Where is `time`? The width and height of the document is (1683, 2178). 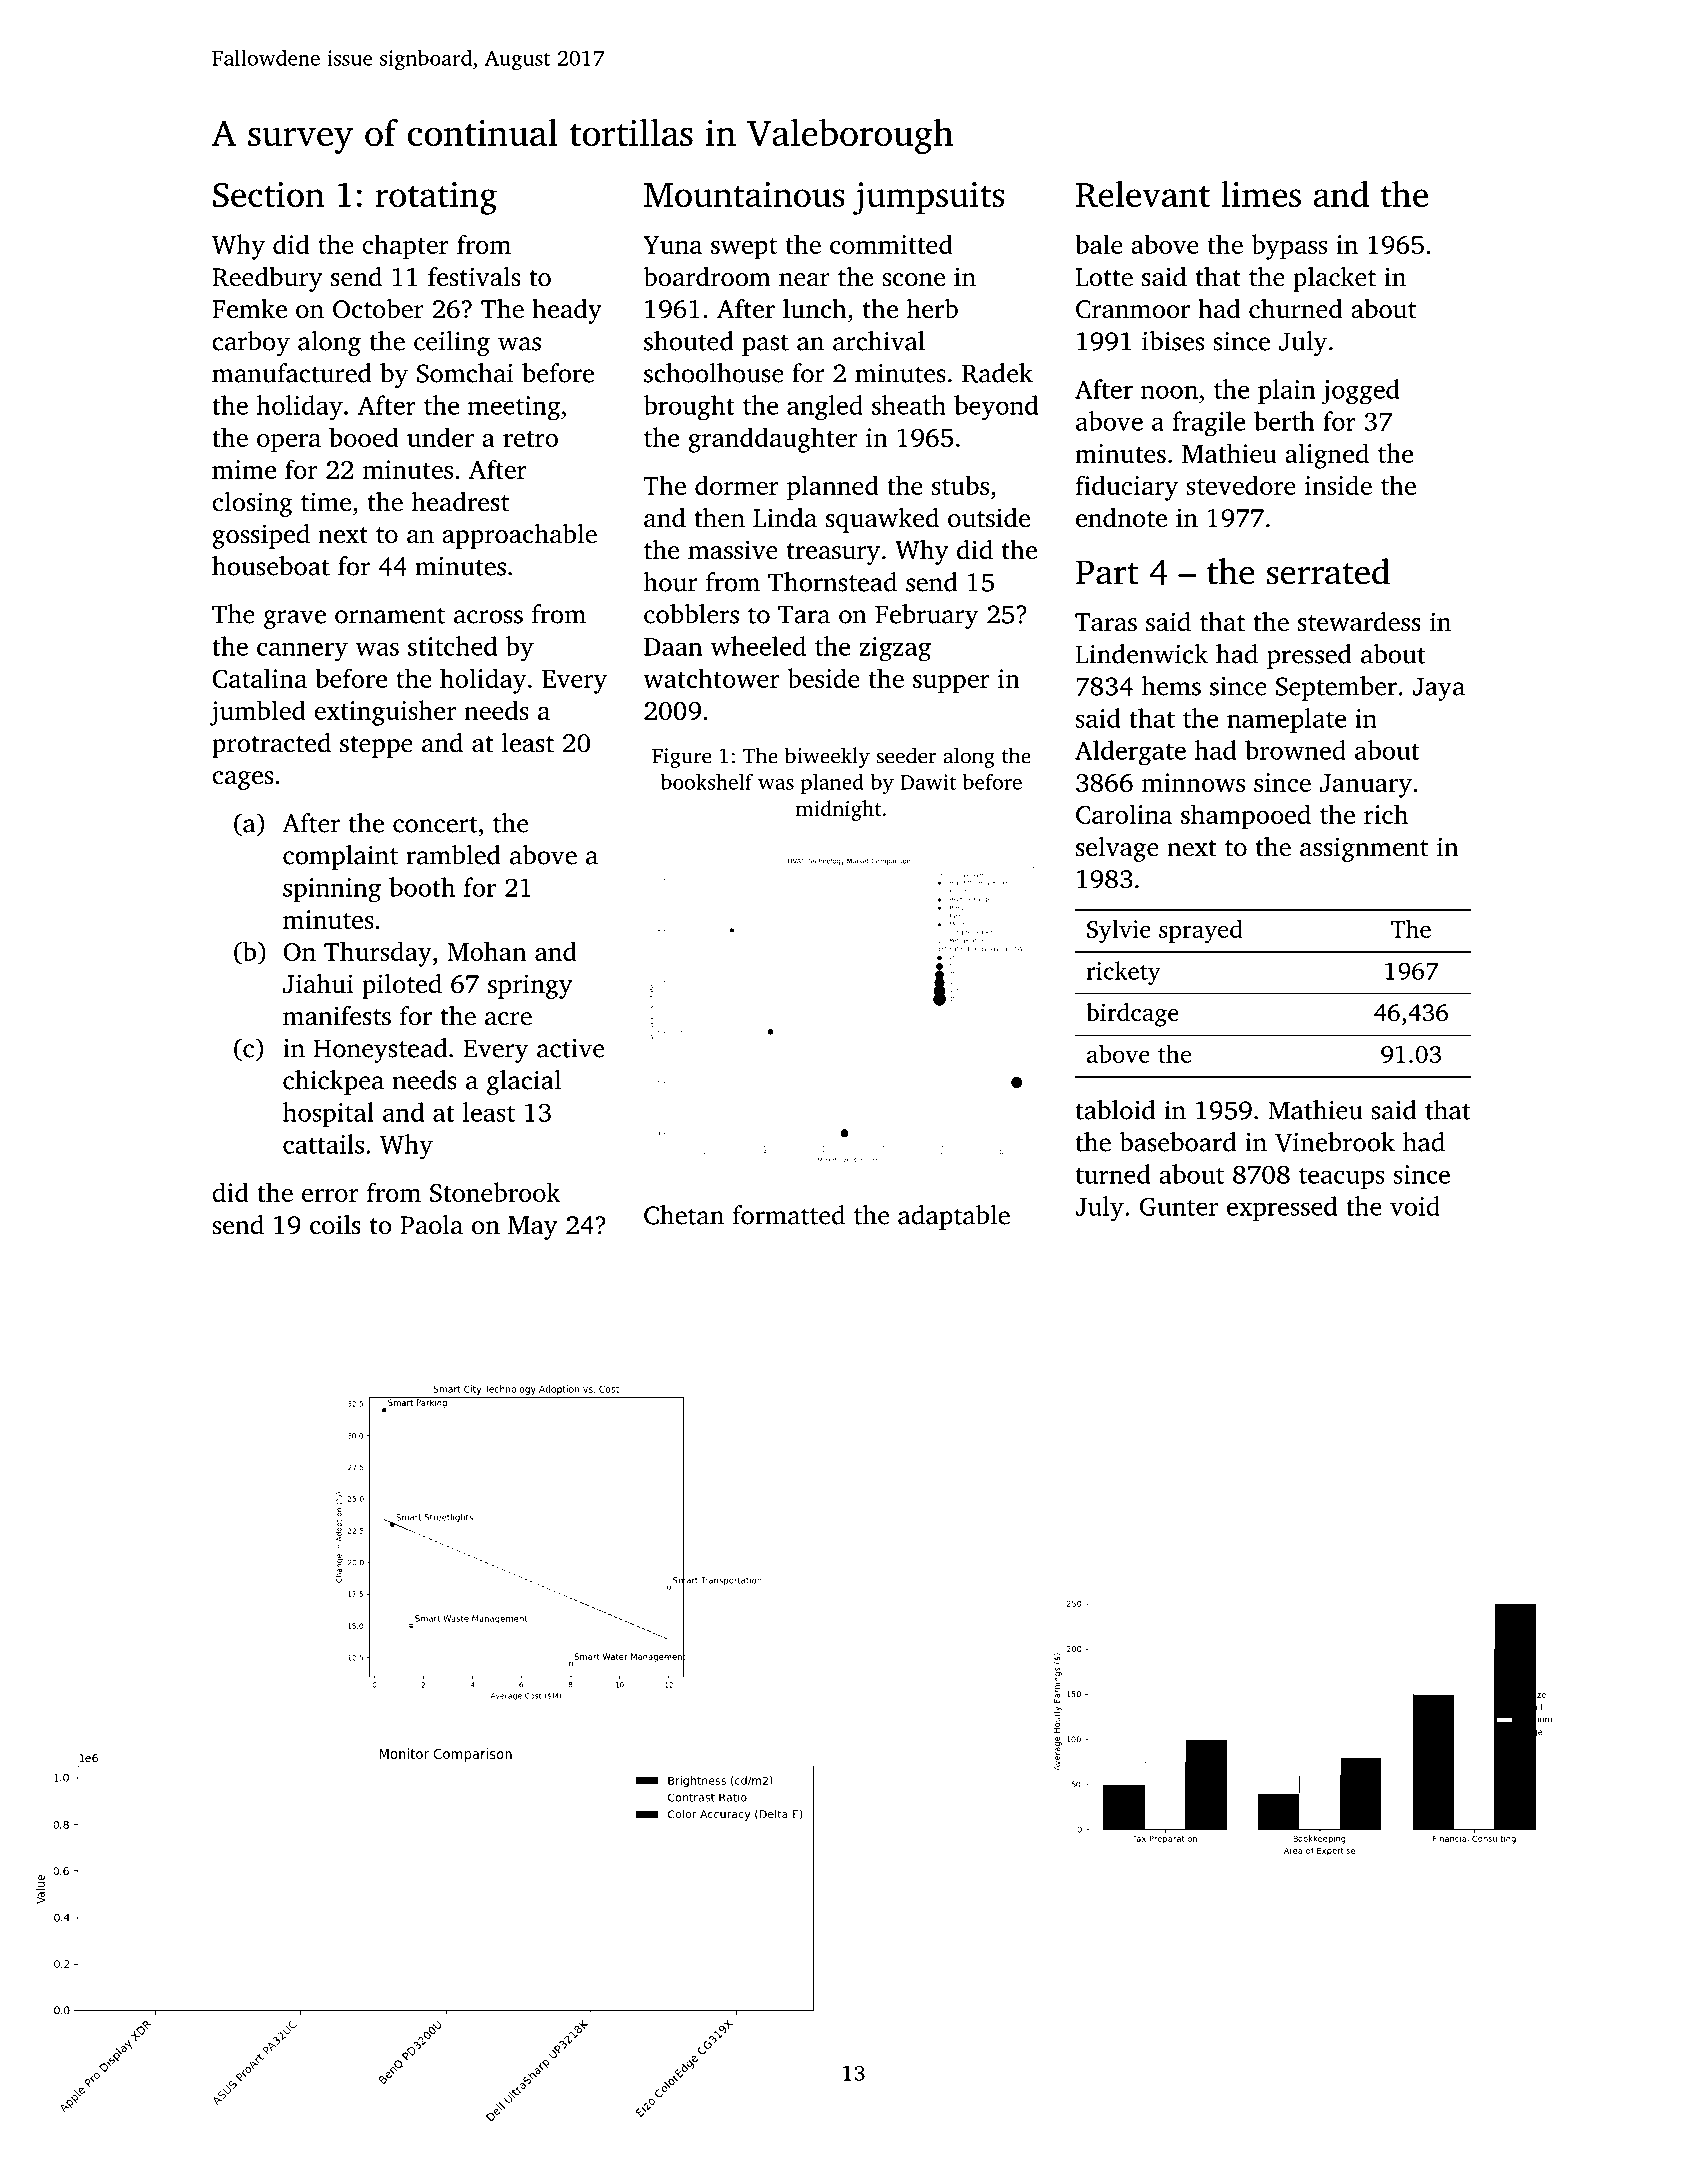
time is located at coordinates (326, 502).
